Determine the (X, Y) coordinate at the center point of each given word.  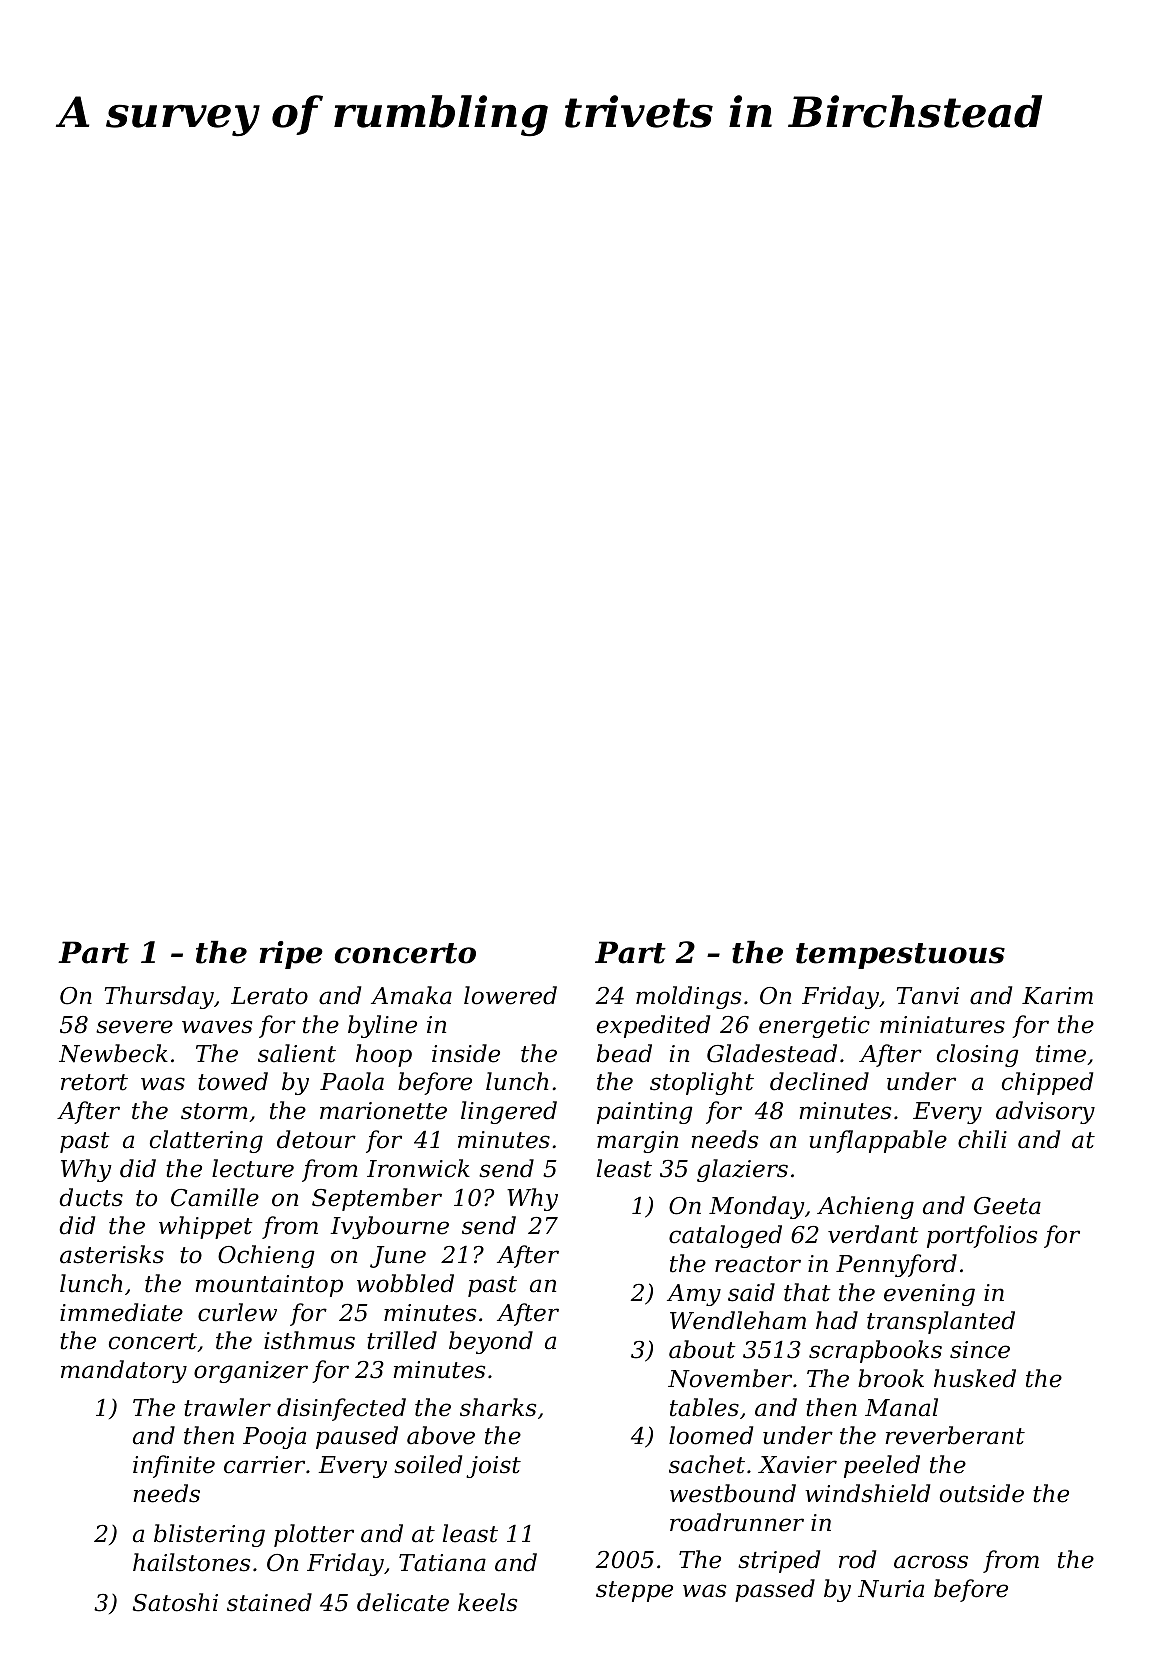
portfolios (982, 1236)
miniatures (942, 1025)
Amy (694, 1295)
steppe (634, 1591)
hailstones (191, 1562)
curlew (237, 1312)
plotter (314, 1535)
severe (134, 1027)
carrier (264, 1465)
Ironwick (418, 1168)
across (931, 1562)
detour (316, 1139)
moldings (688, 997)
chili (982, 1139)
